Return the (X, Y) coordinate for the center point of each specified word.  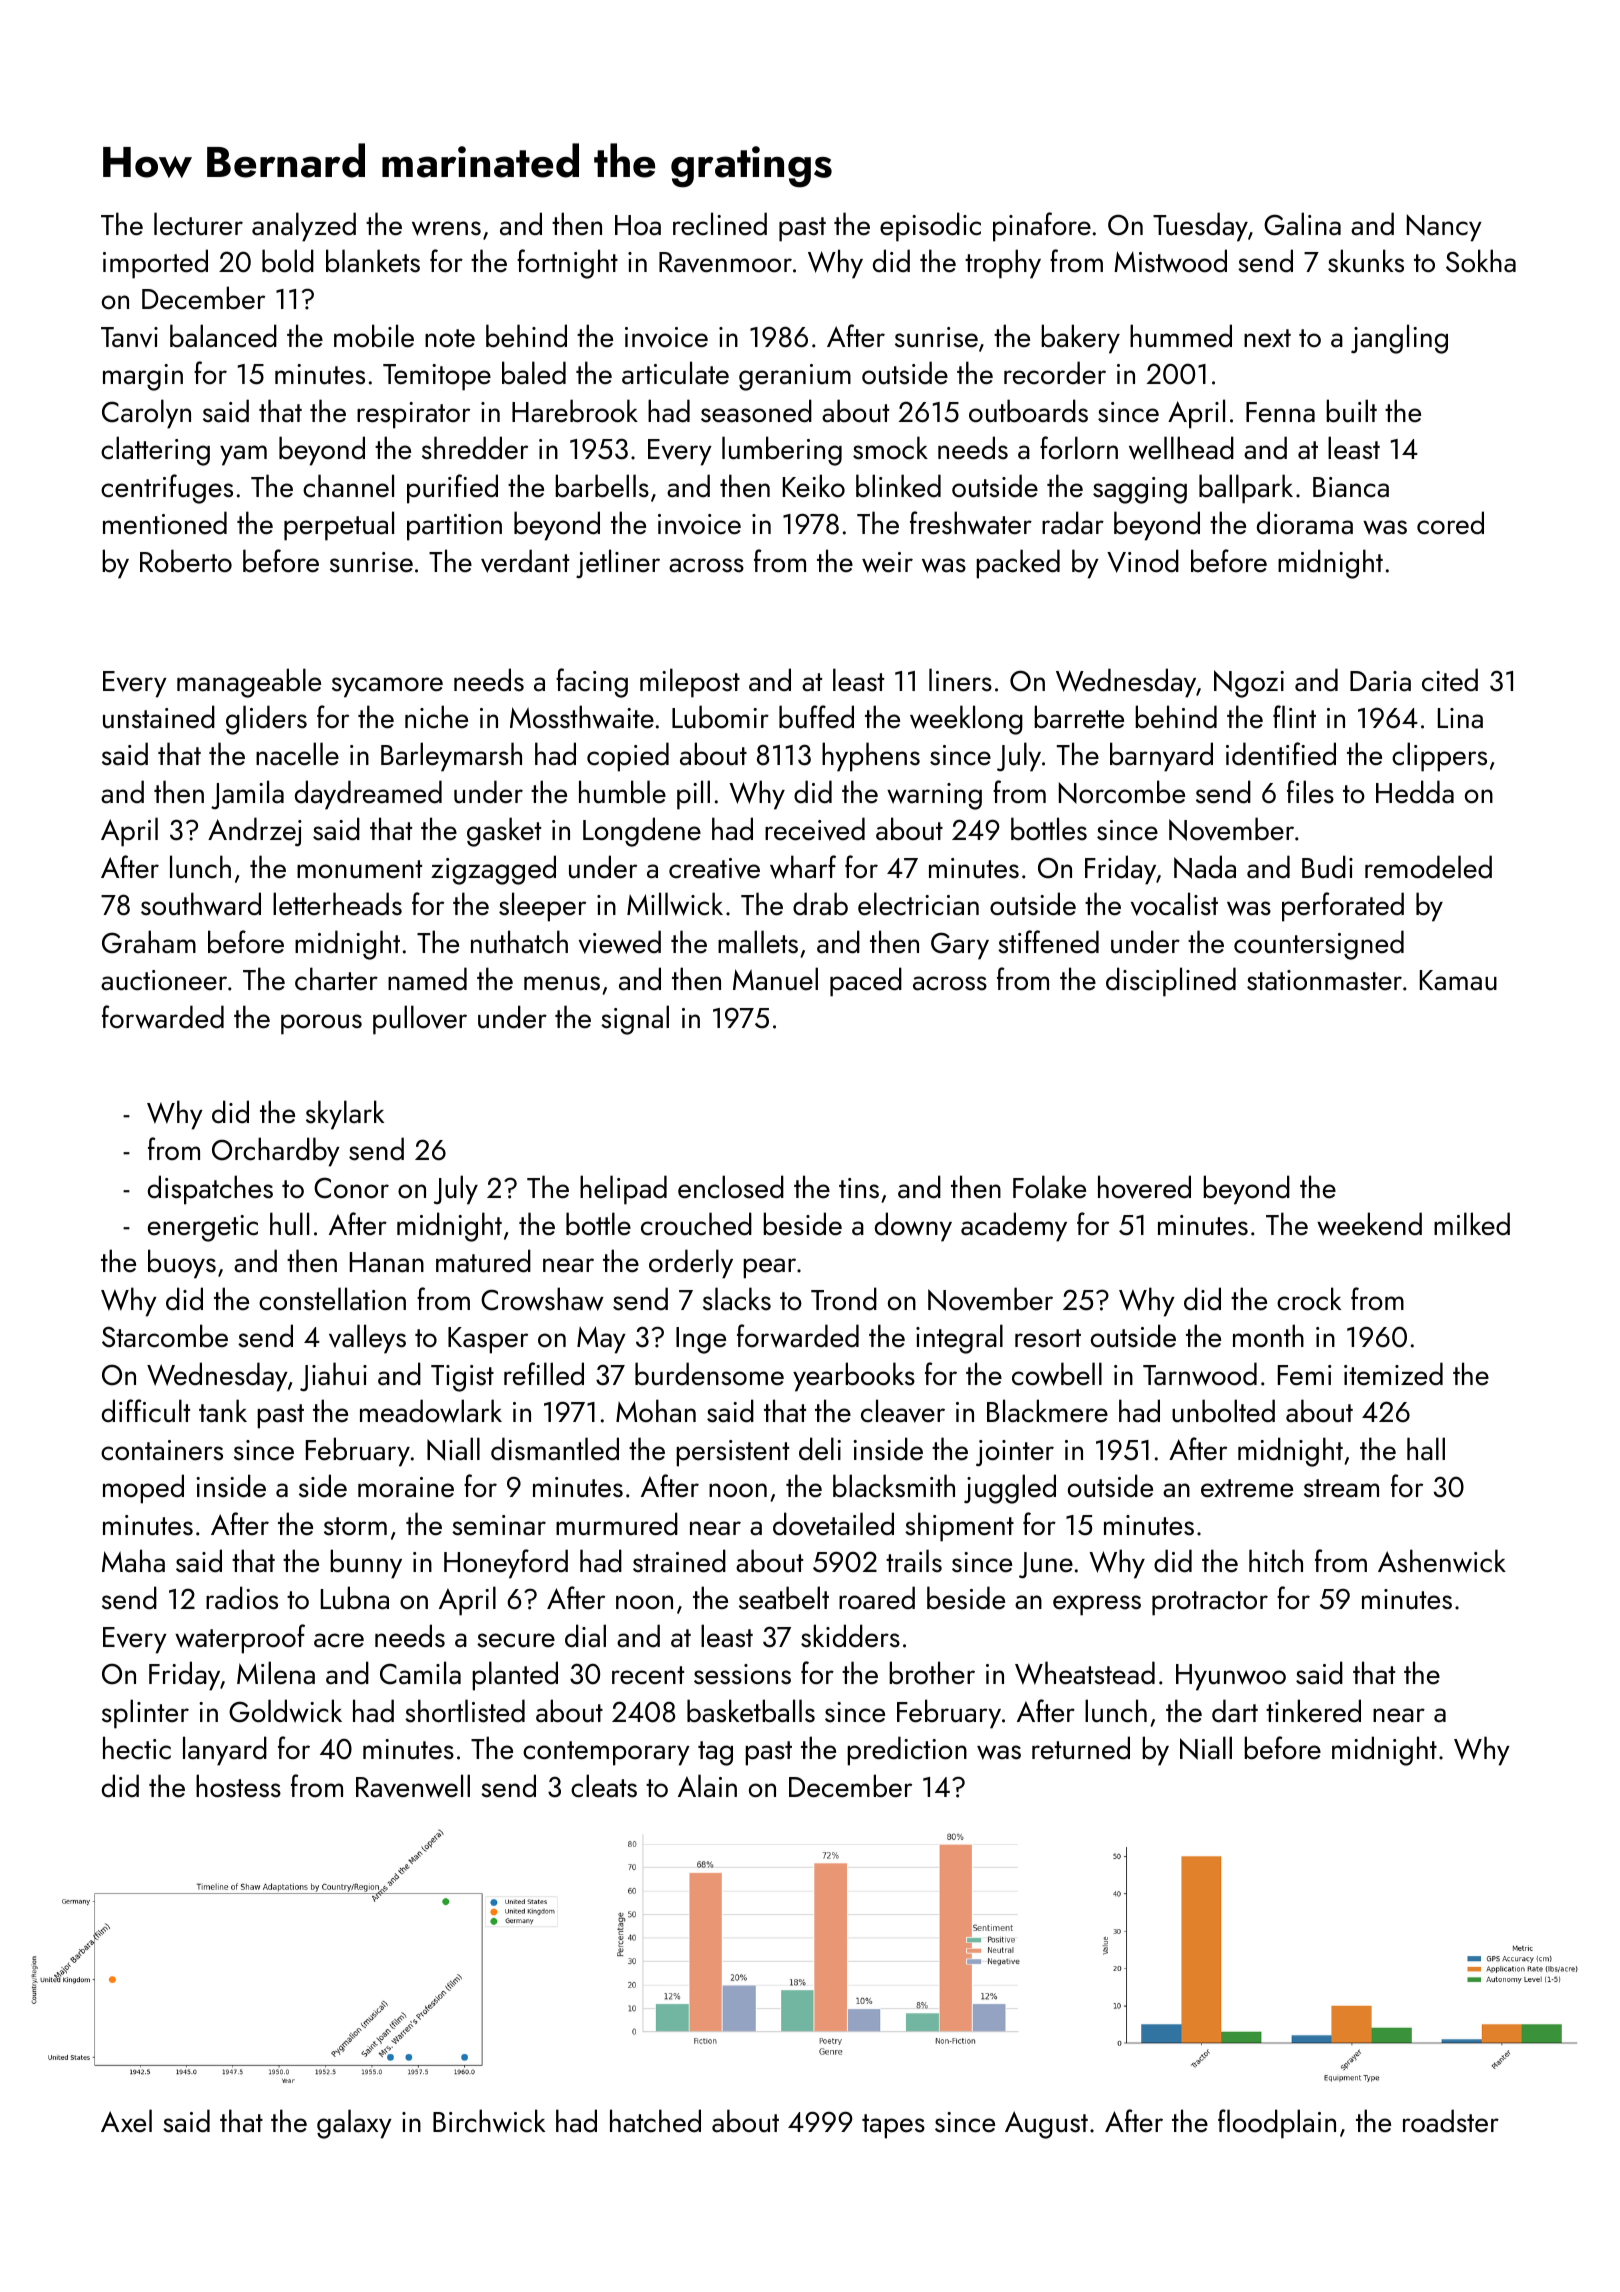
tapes (893, 2126)
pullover (420, 1020)
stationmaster (1324, 980)
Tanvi (129, 337)
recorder (1055, 373)
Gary (960, 946)
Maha (133, 1561)
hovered (1144, 1187)
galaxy (354, 2124)
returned (1081, 1748)
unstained (159, 717)
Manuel (775, 979)
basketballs (751, 1711)
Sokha (1481, 261)
